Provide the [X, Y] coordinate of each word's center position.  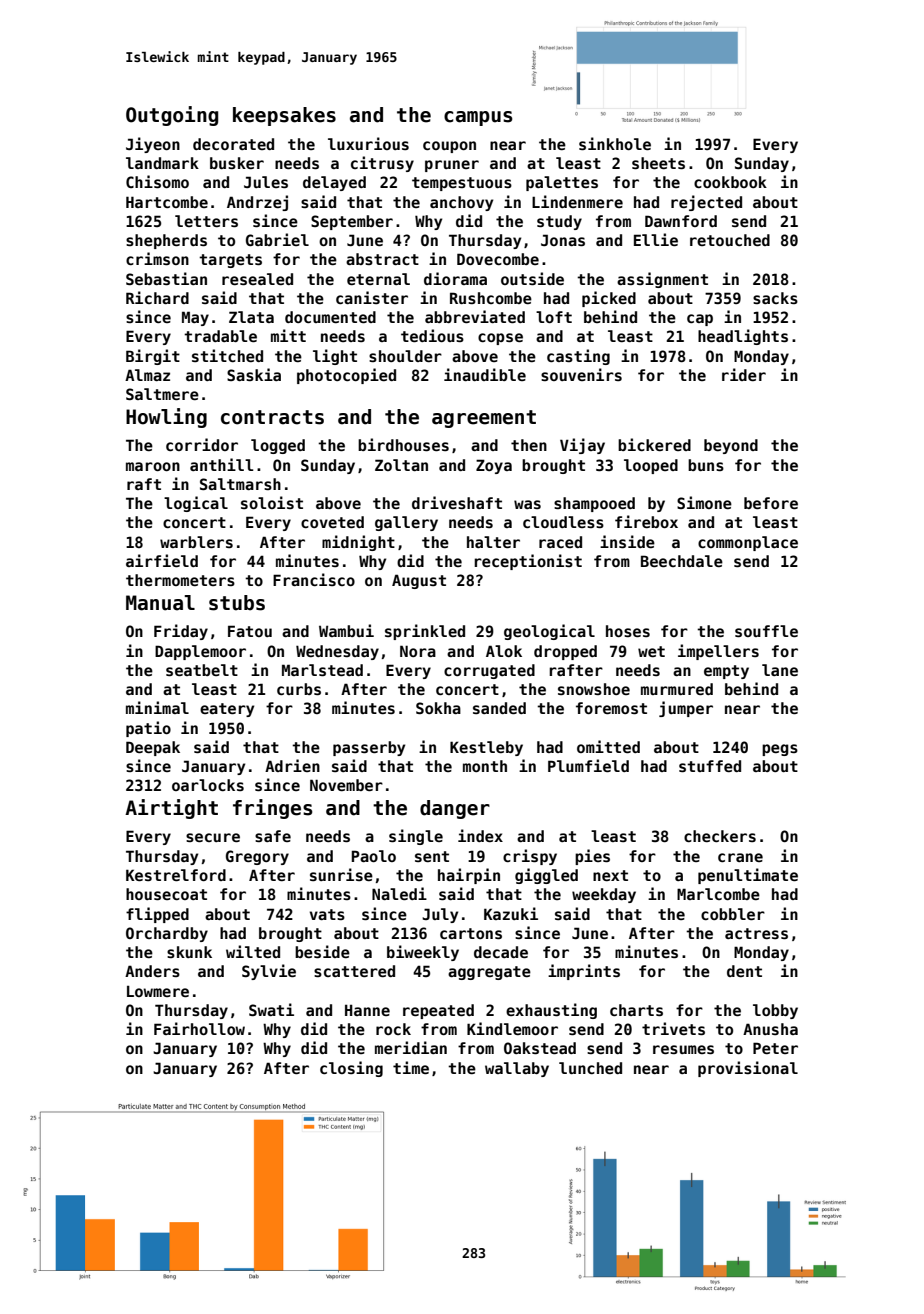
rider [744, 374]
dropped [565, 652]
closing [351, 1069]
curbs [299, 689]
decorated [233, 144]
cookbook [730, 182]
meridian [411, 1047]
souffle [766, 631]
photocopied [346, 376]
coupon [449, 147]
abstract [382, 259]
